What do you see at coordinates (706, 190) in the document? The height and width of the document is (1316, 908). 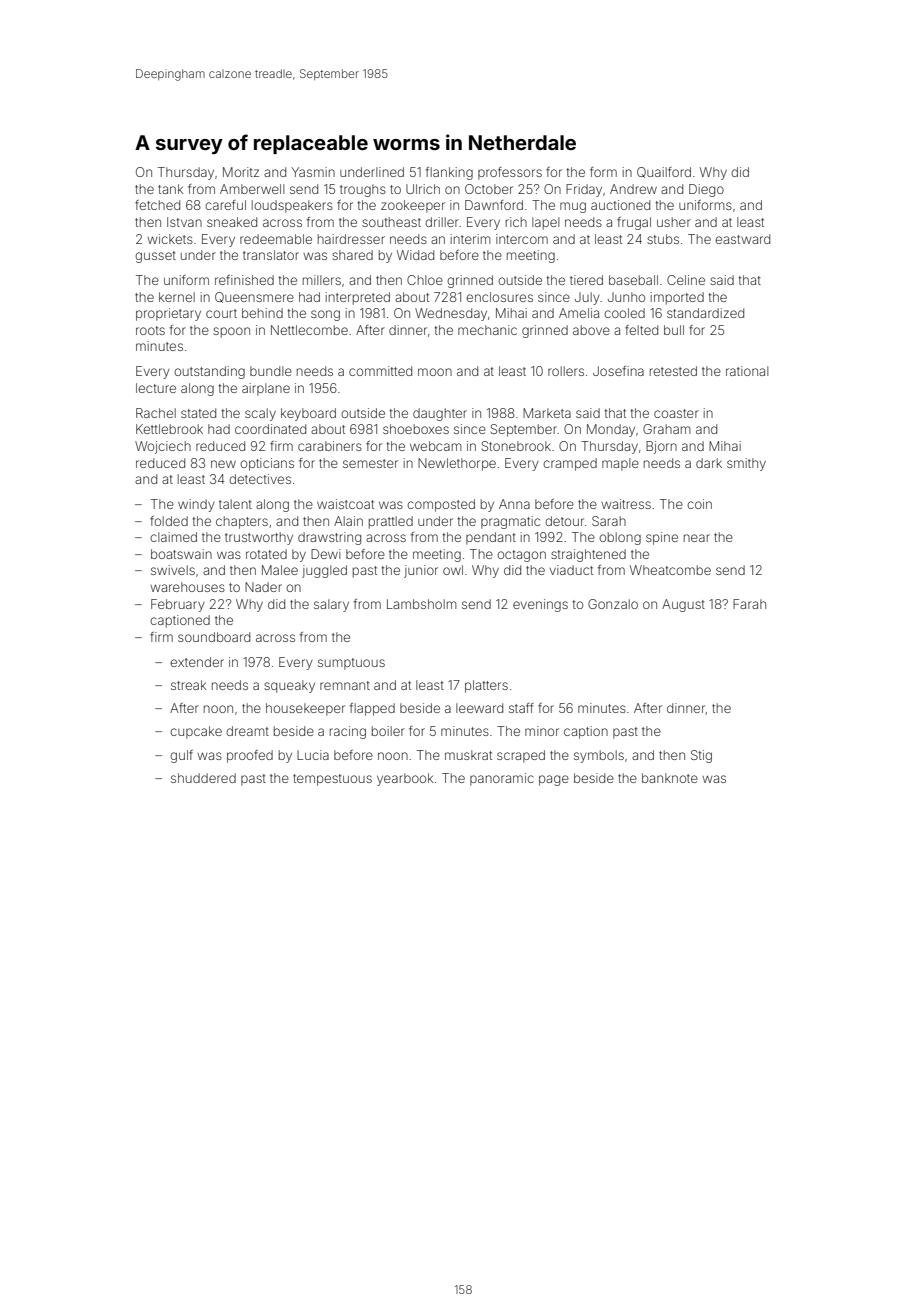 I see `Diego` at bounding box center [706, 190].
